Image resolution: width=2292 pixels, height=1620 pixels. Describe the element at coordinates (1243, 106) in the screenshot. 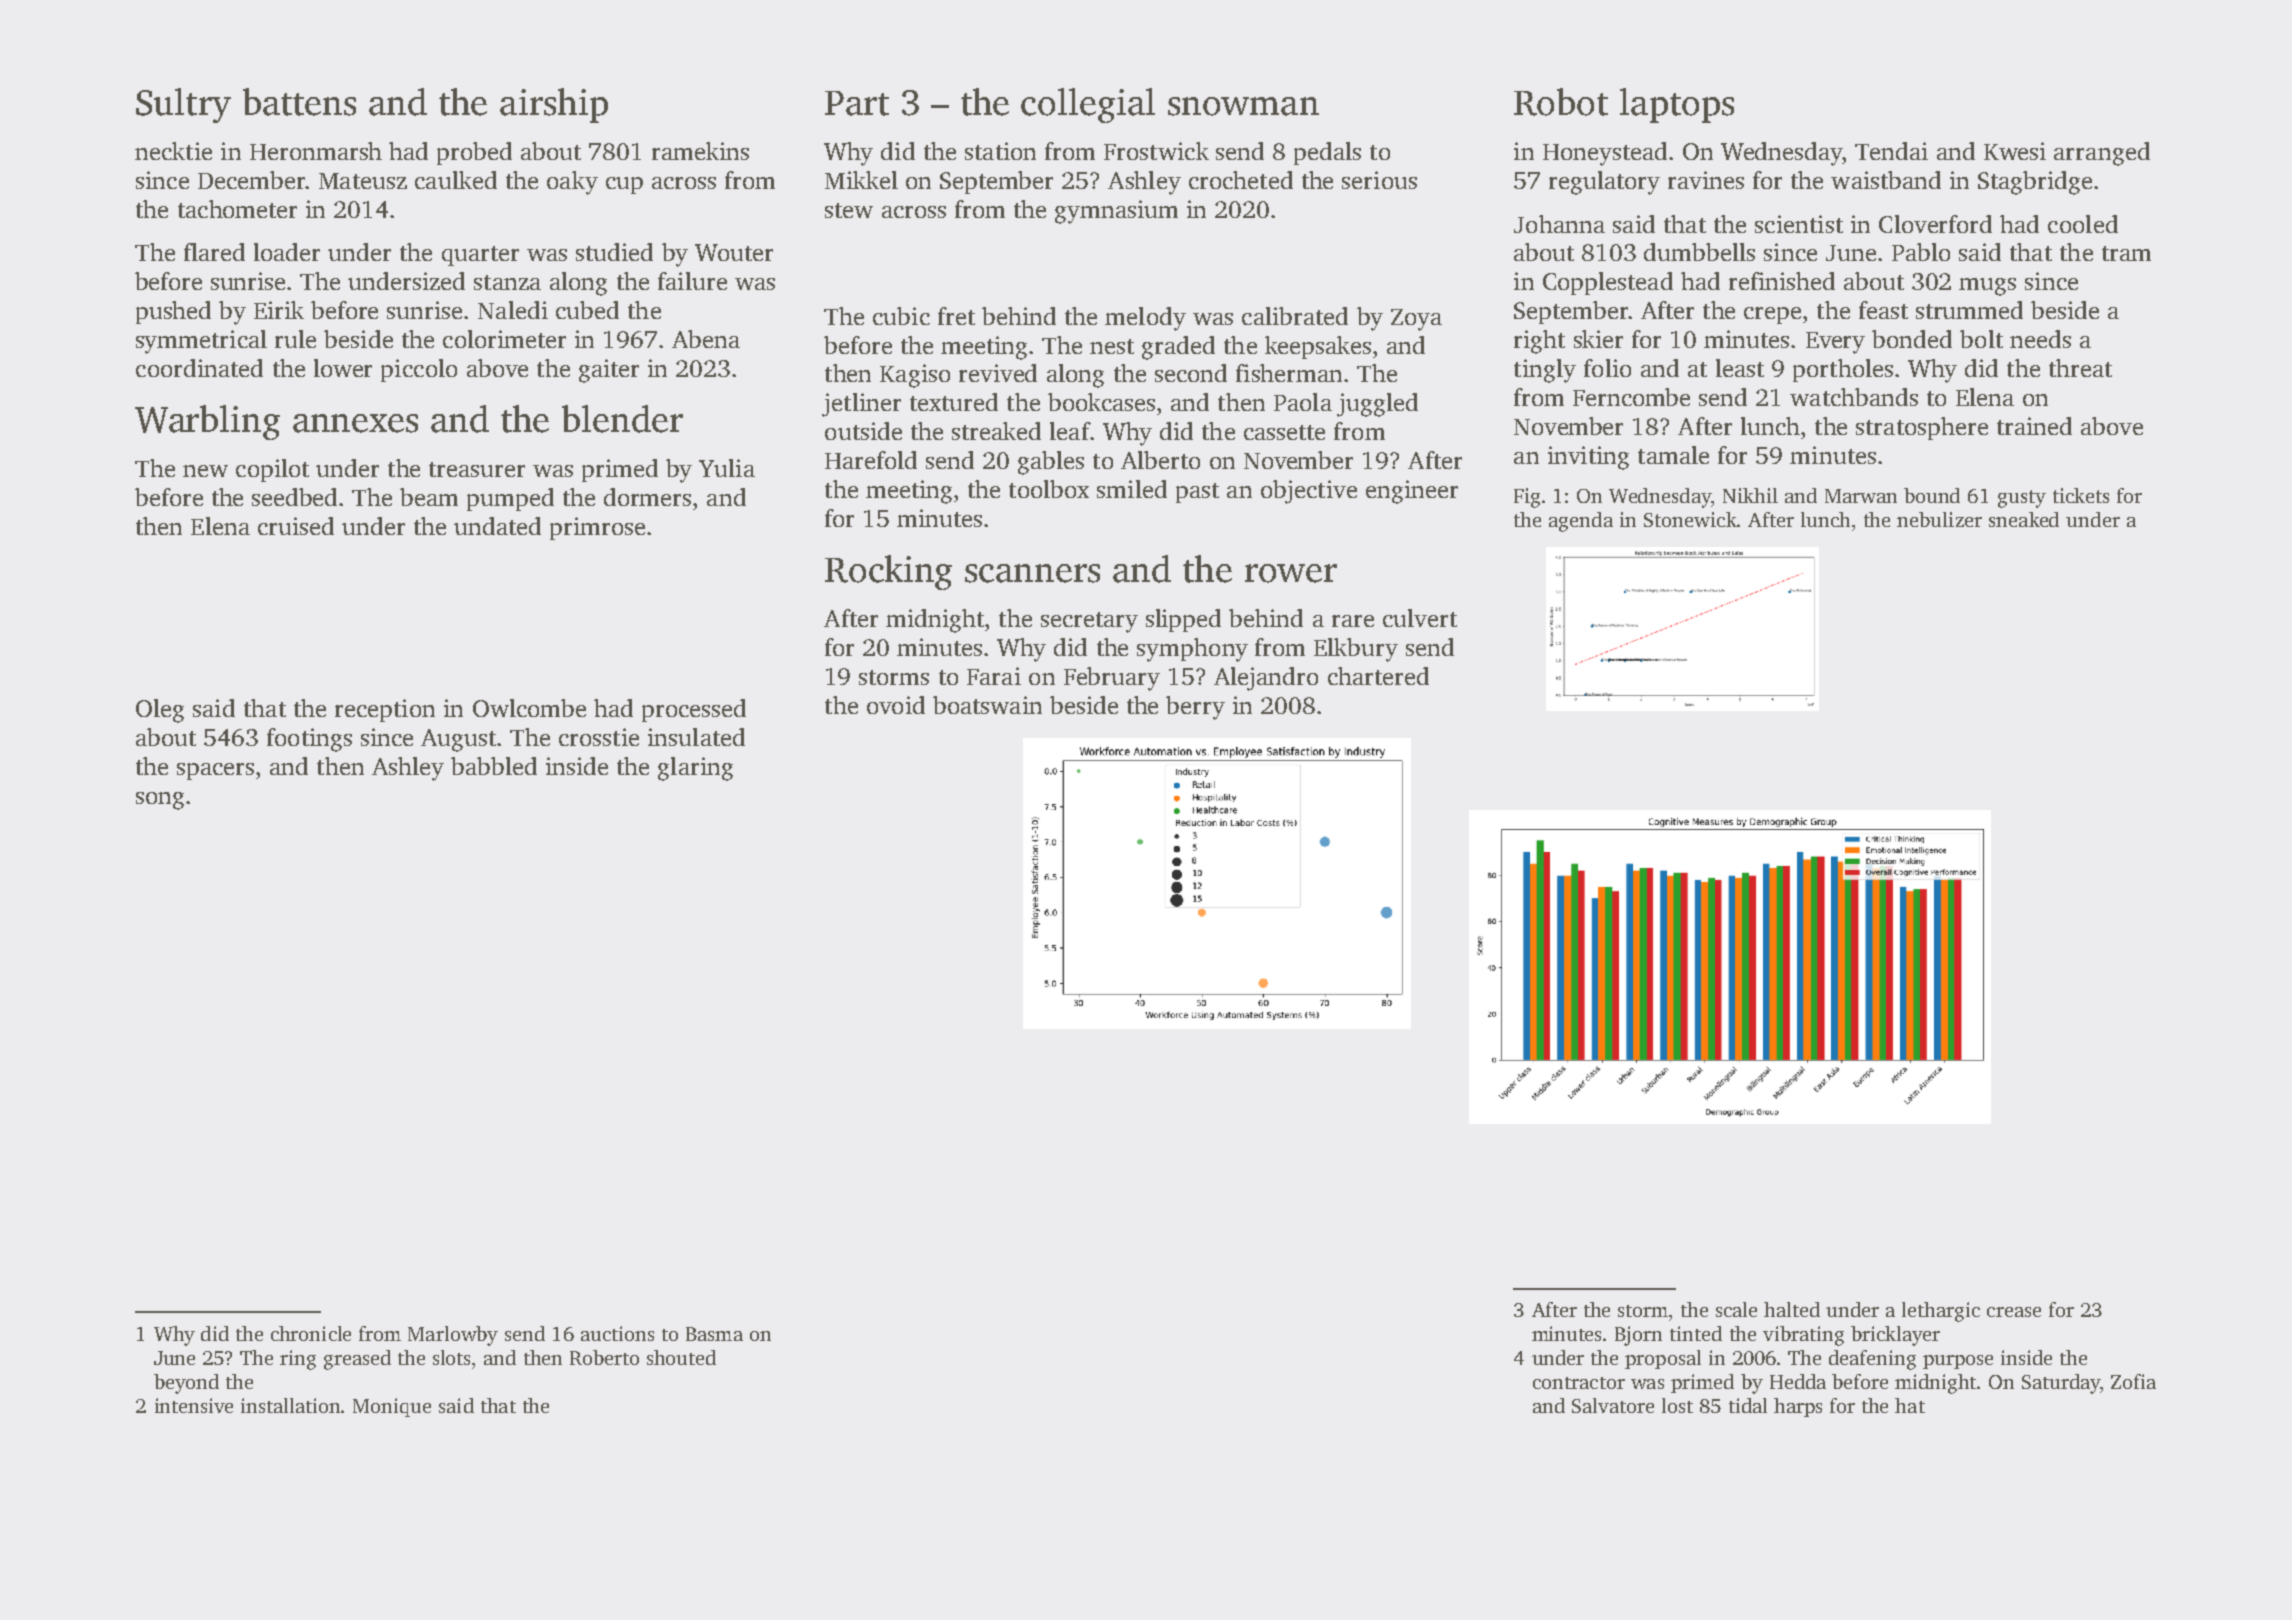

I see `snowman` at that location.
